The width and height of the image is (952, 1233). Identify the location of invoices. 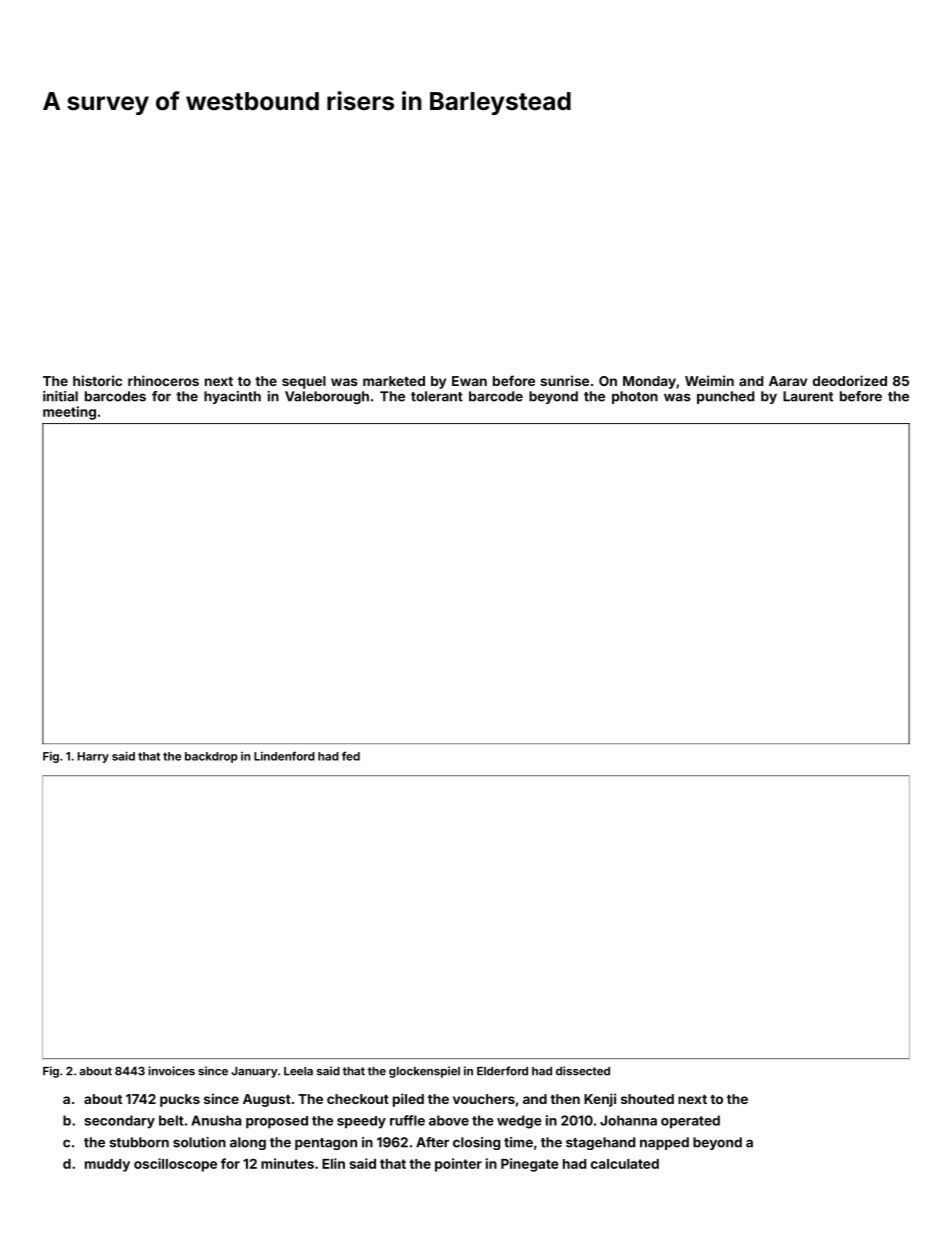
(171, 1071).
